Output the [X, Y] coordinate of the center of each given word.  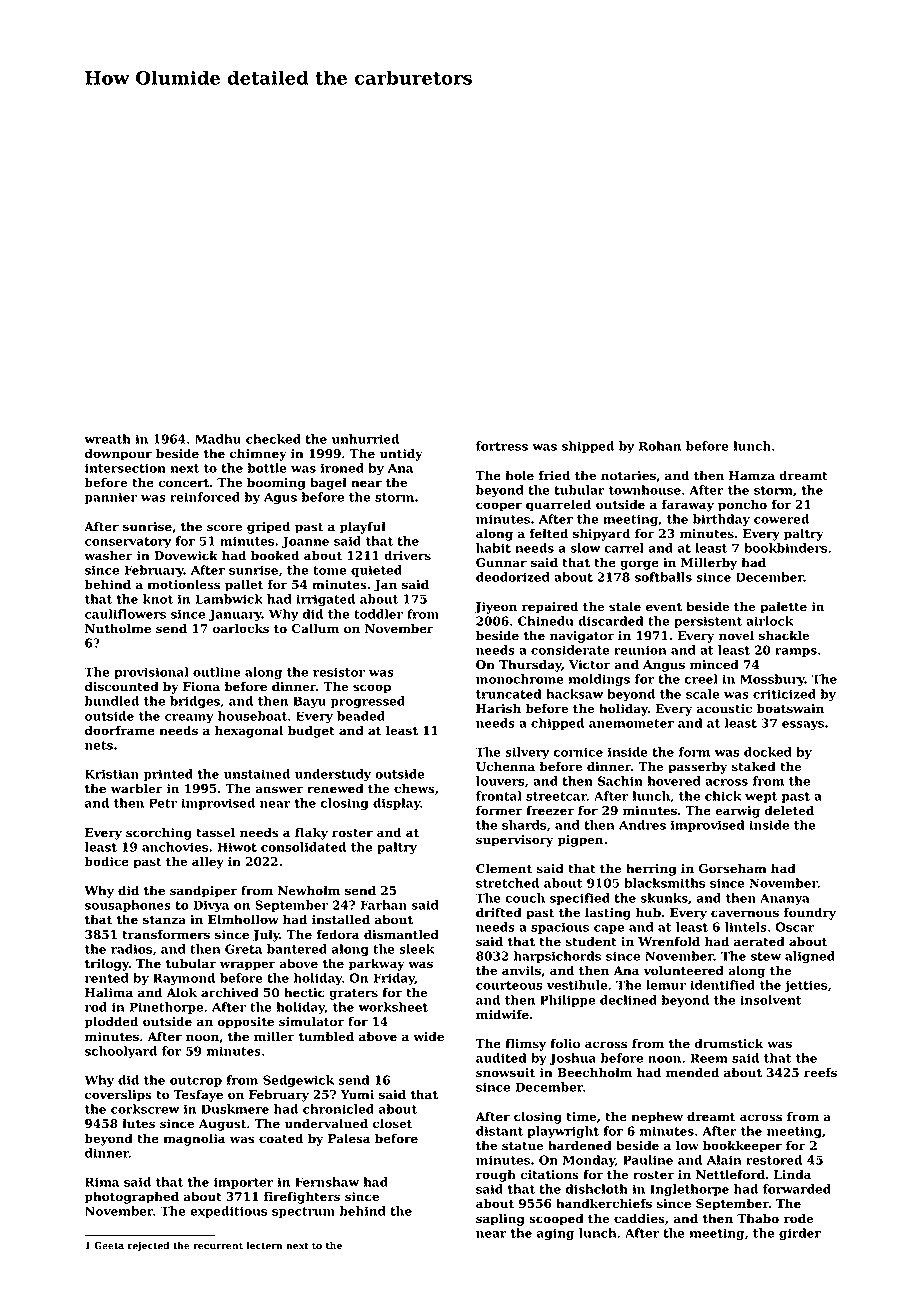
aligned [810, 957]
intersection [125, 468]
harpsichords [557, 957]
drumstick [729, 1043]
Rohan [660, 446]
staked [754, 766]
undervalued [326, 1123]
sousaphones [128, 906]
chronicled [338, 1109]
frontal [499, 796]
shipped [588, 447]
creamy [189, 718]
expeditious [228, 1212]
